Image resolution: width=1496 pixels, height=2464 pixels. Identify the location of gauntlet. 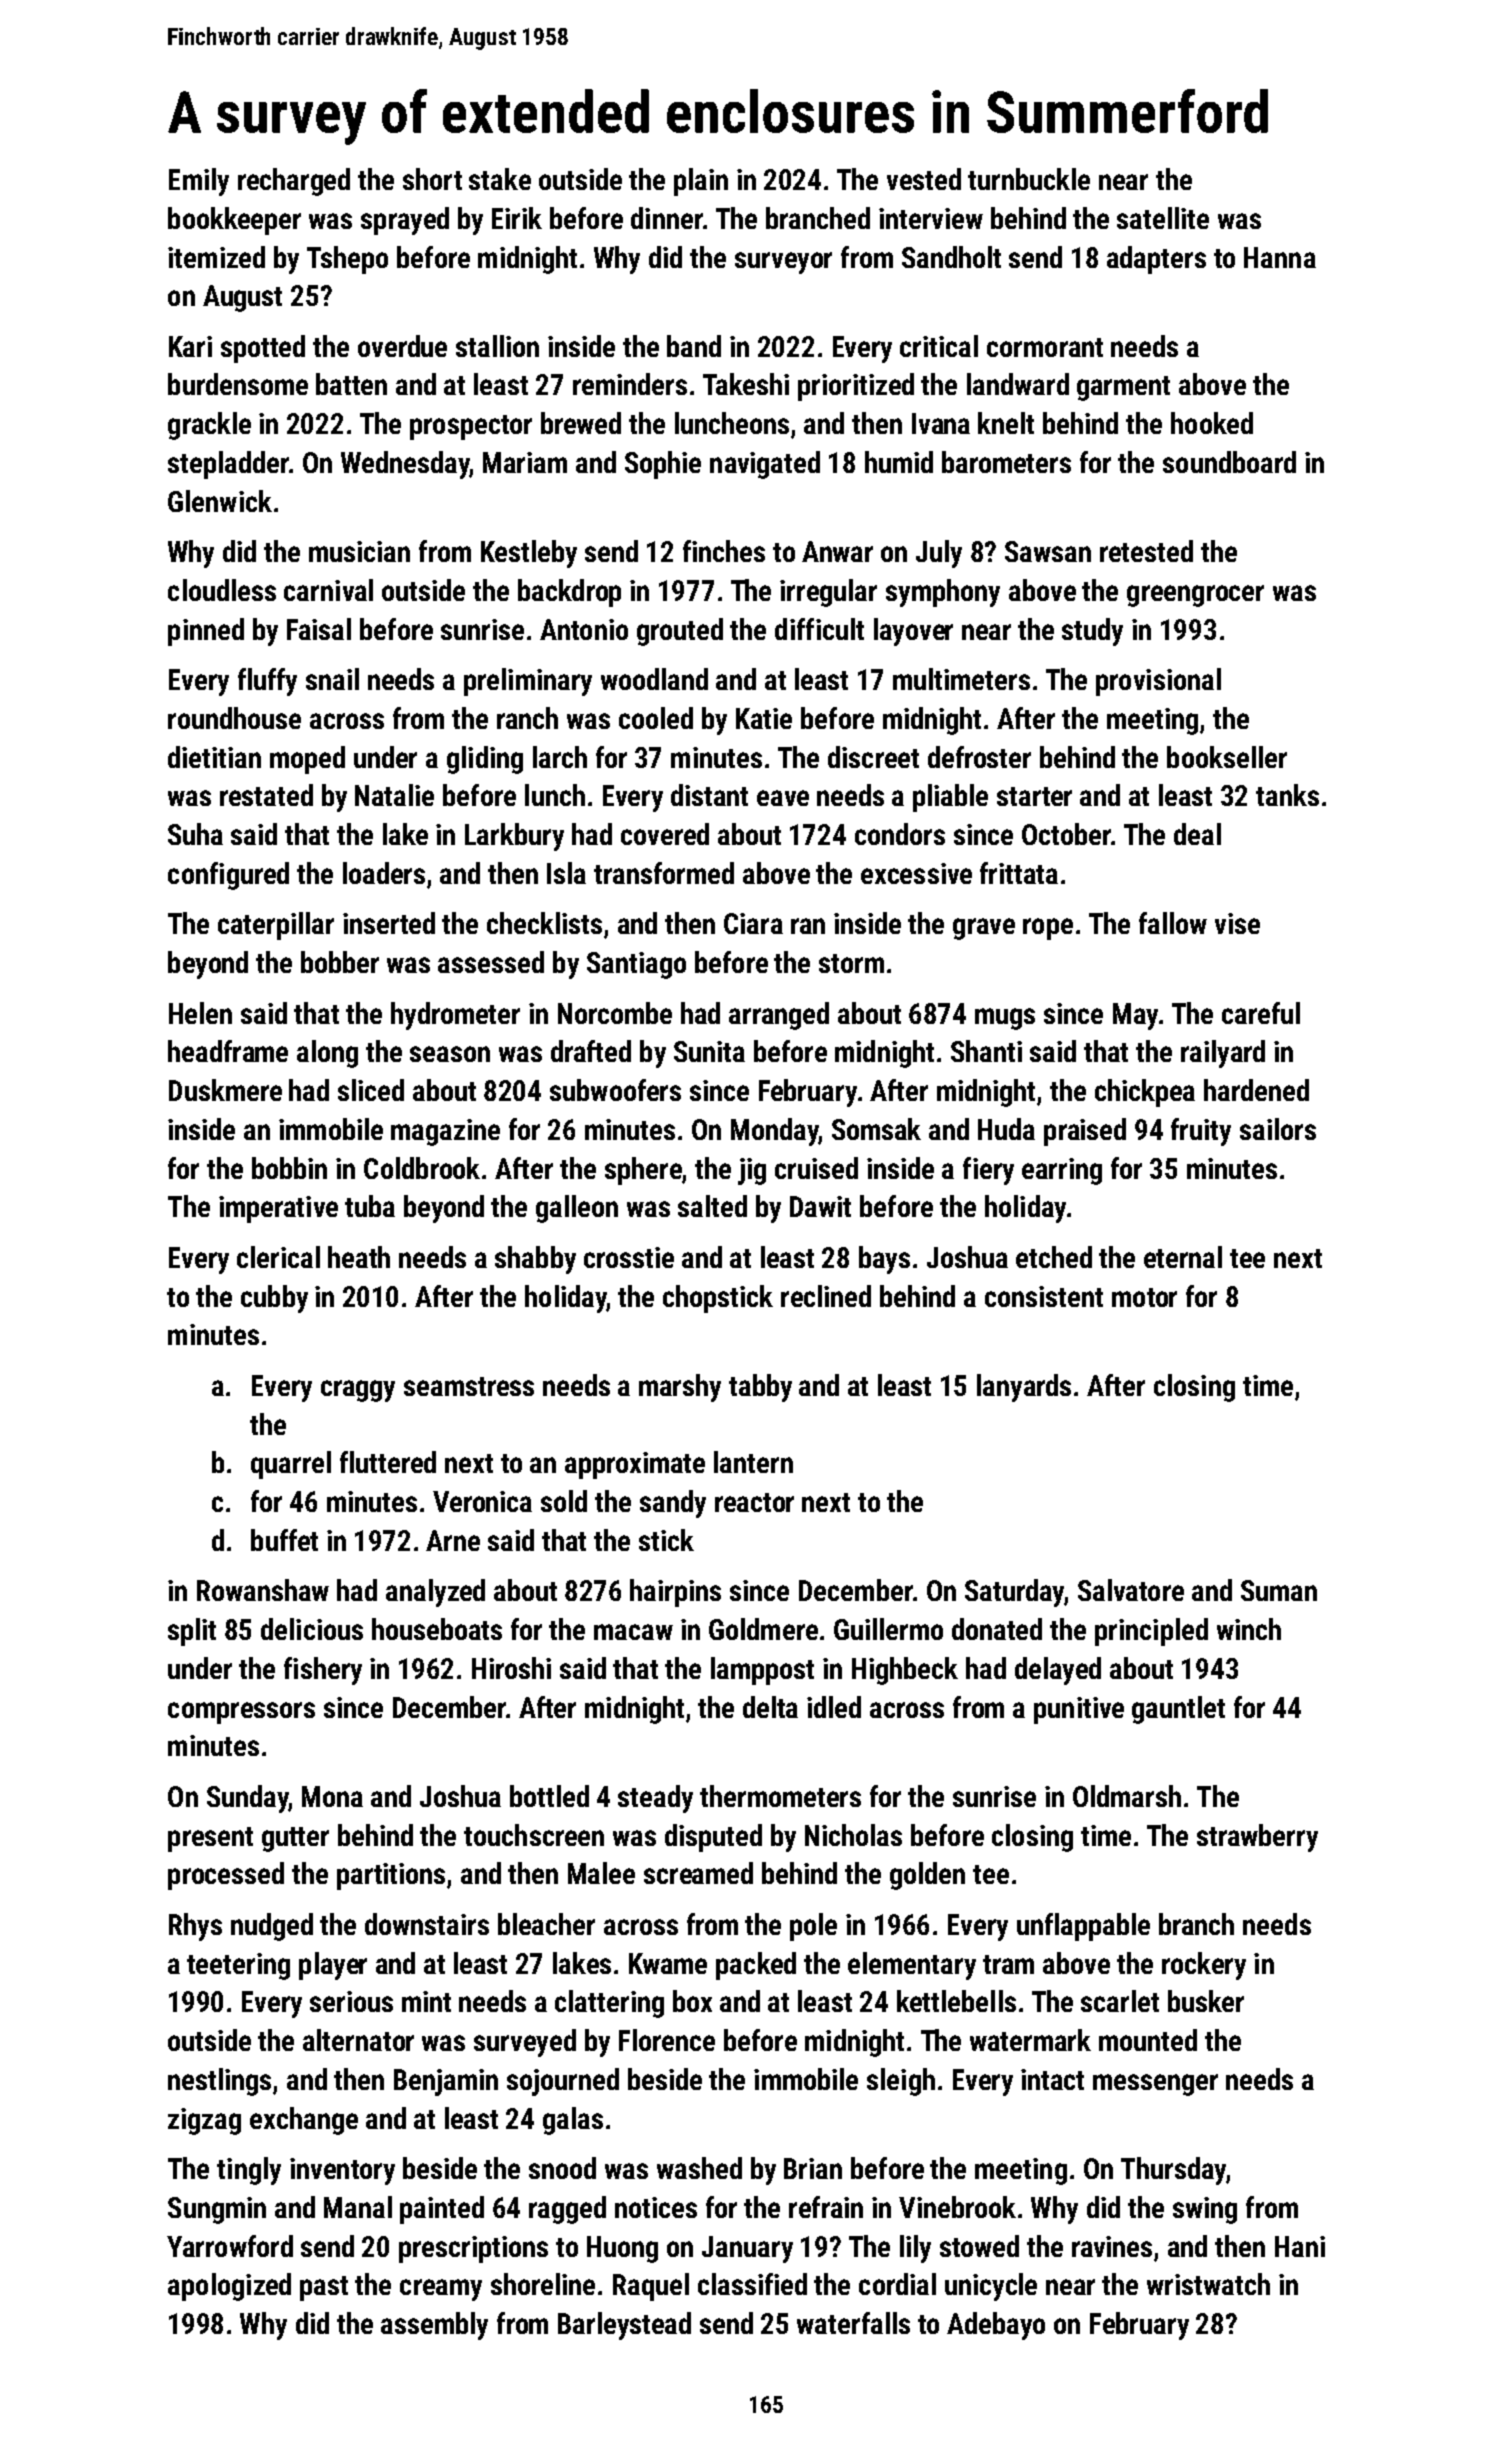
(1178, 1710).
